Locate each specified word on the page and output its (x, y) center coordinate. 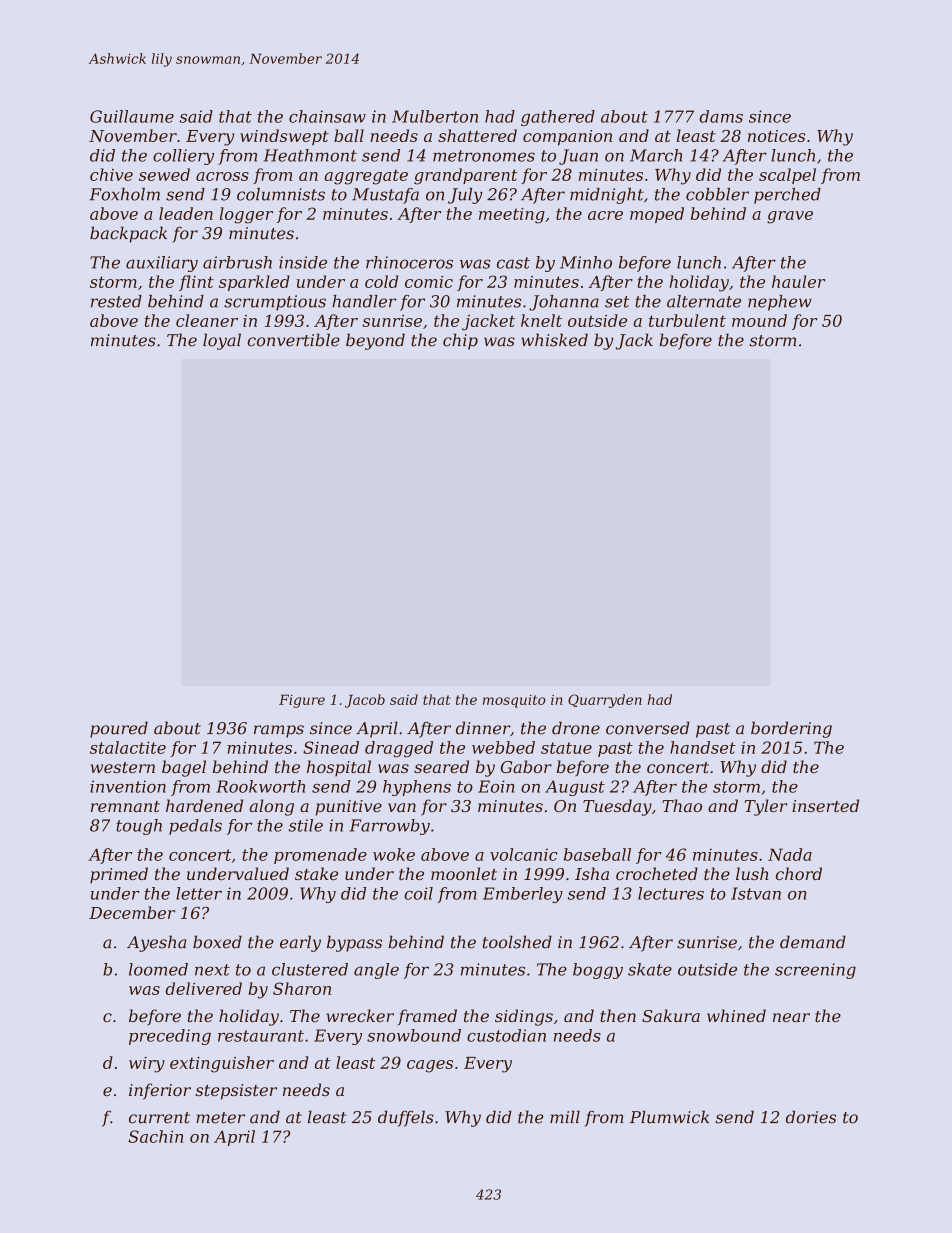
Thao (682, 805)
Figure (302, 701)
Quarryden (605, 701)
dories (811, 1117)
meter (220, 1118)
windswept (284, 137)
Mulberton (435, 116)
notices (776, 136)
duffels (406, 1118)
